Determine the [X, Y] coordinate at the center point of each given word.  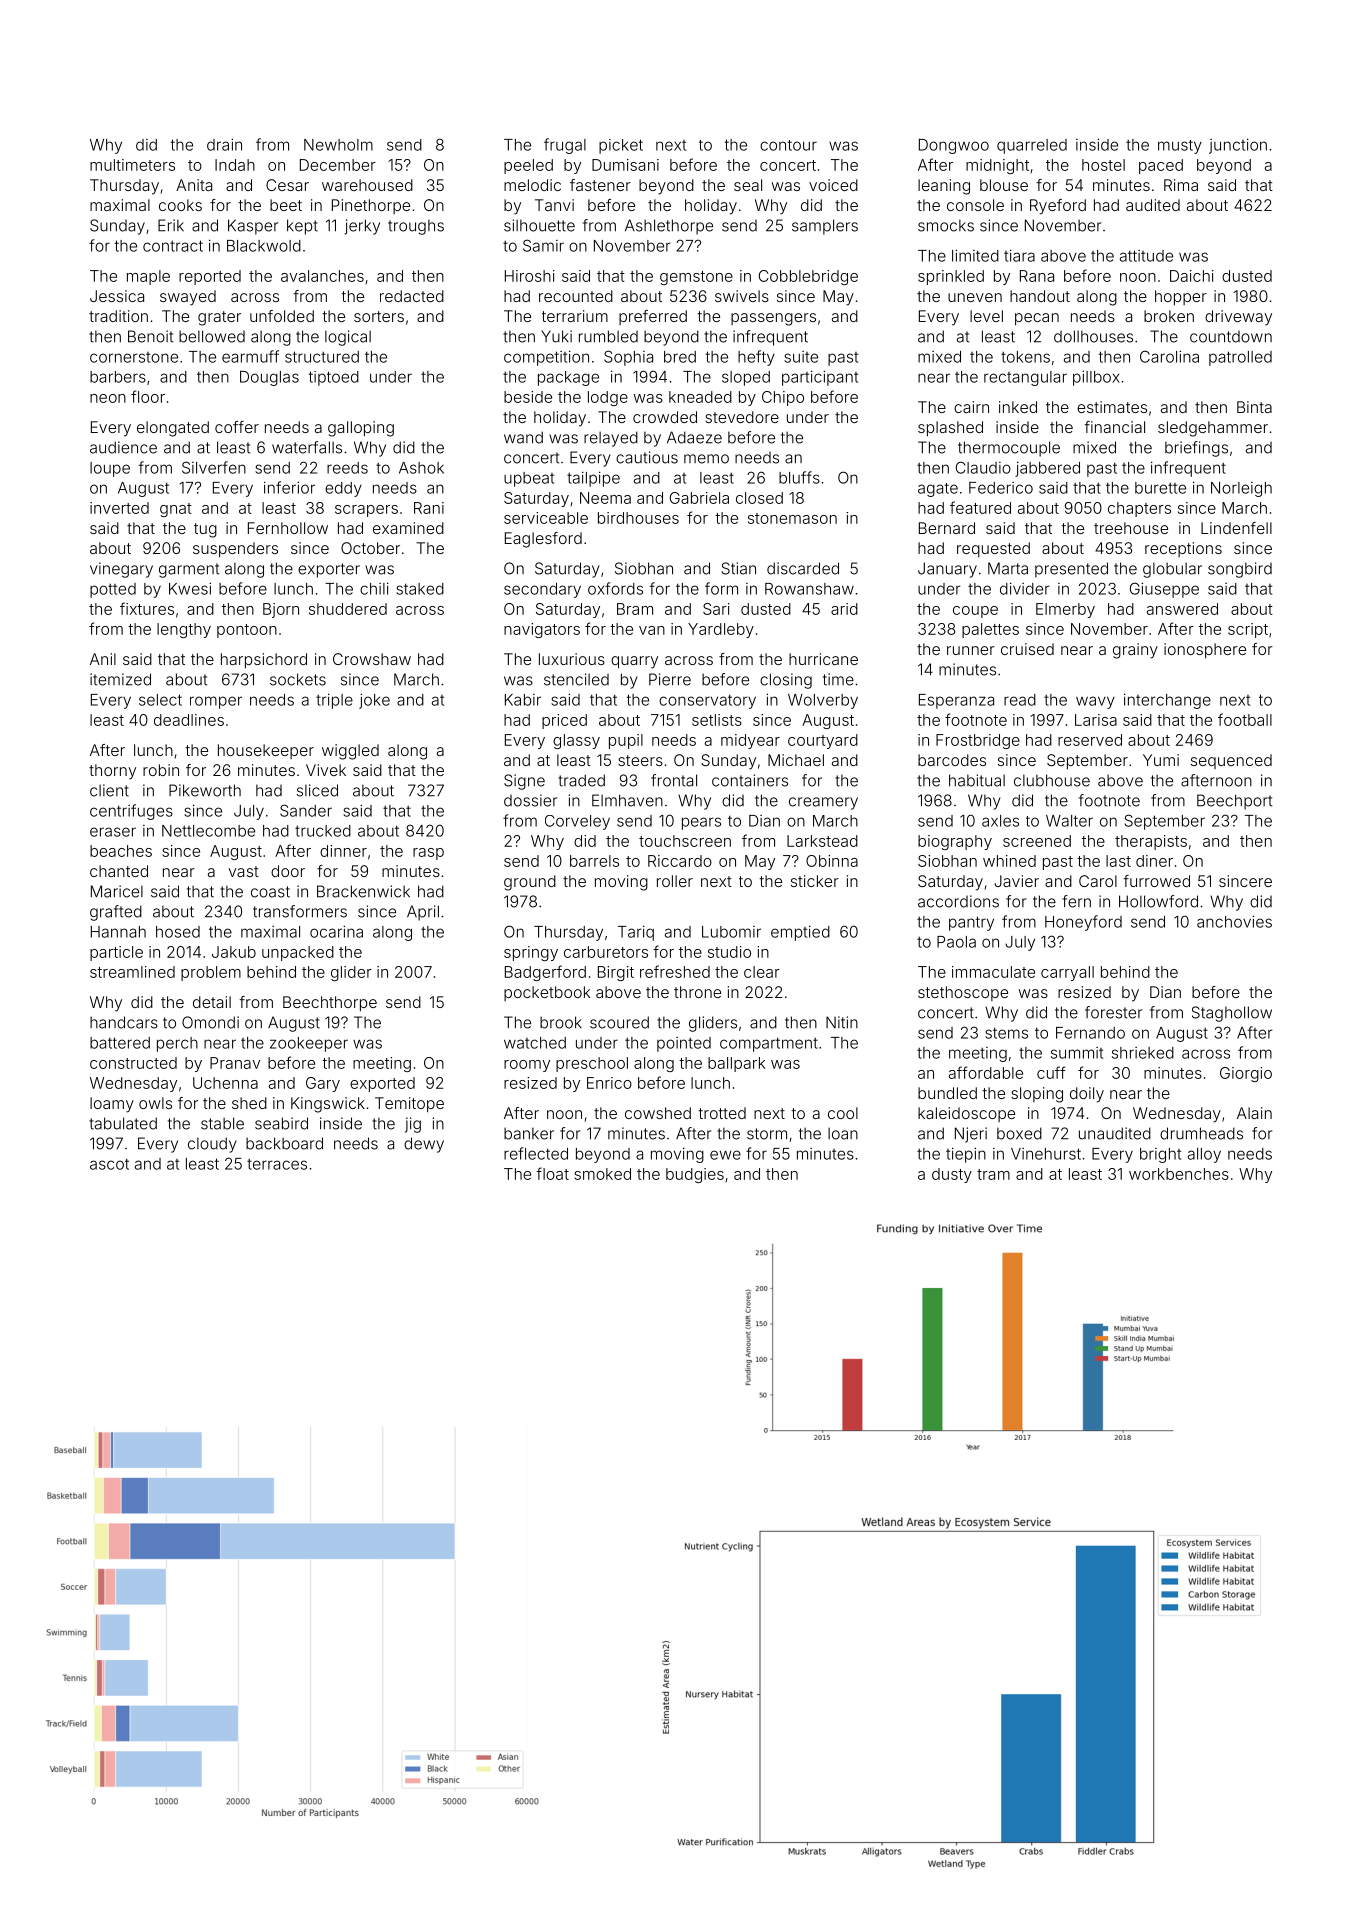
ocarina [336, 931]
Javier [1016, 881]
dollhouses [1093, 336]
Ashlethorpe [669, 227]
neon [108, 398]
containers [750, 780]
